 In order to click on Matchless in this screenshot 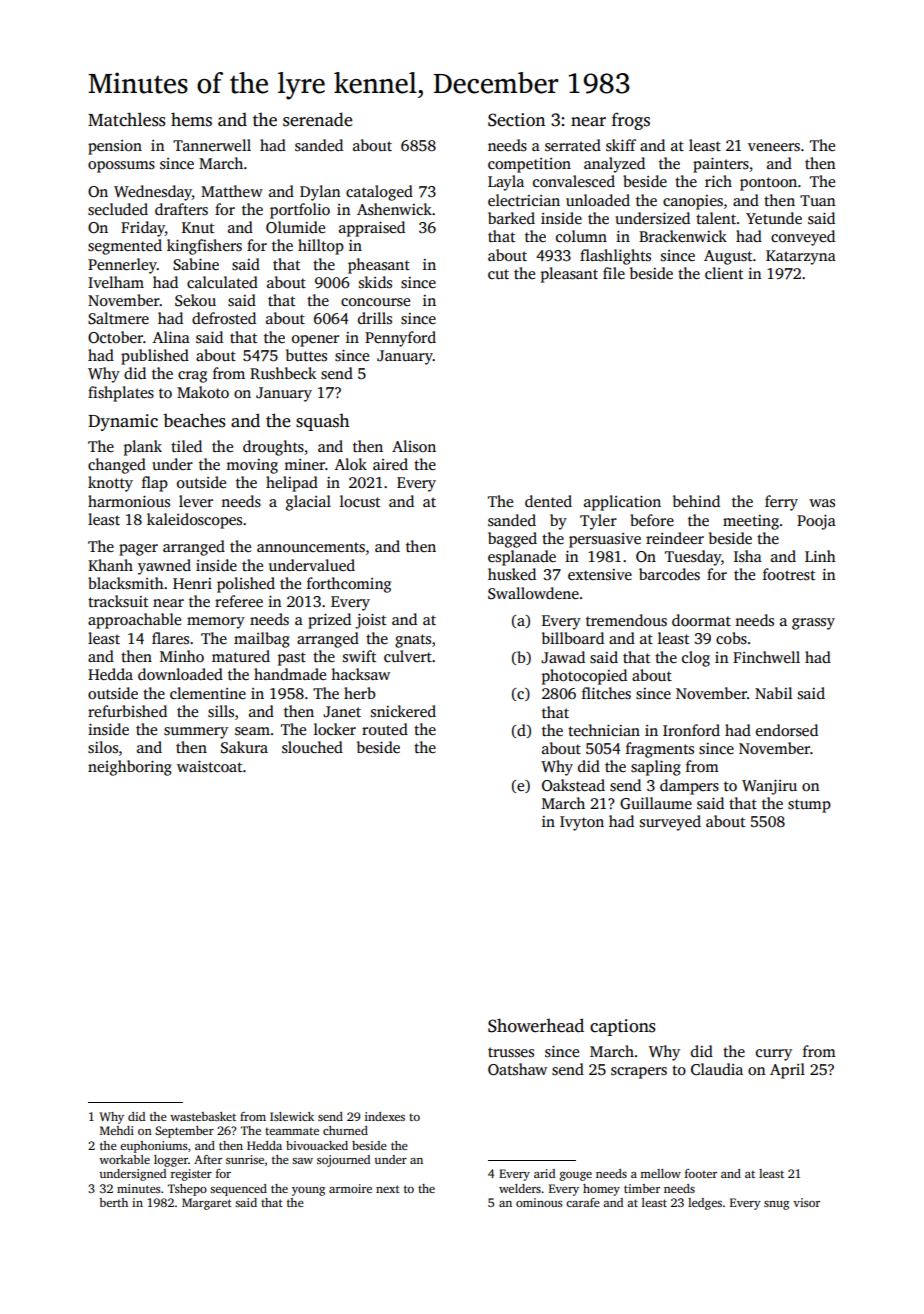, I will do `click(127, 119)`.
